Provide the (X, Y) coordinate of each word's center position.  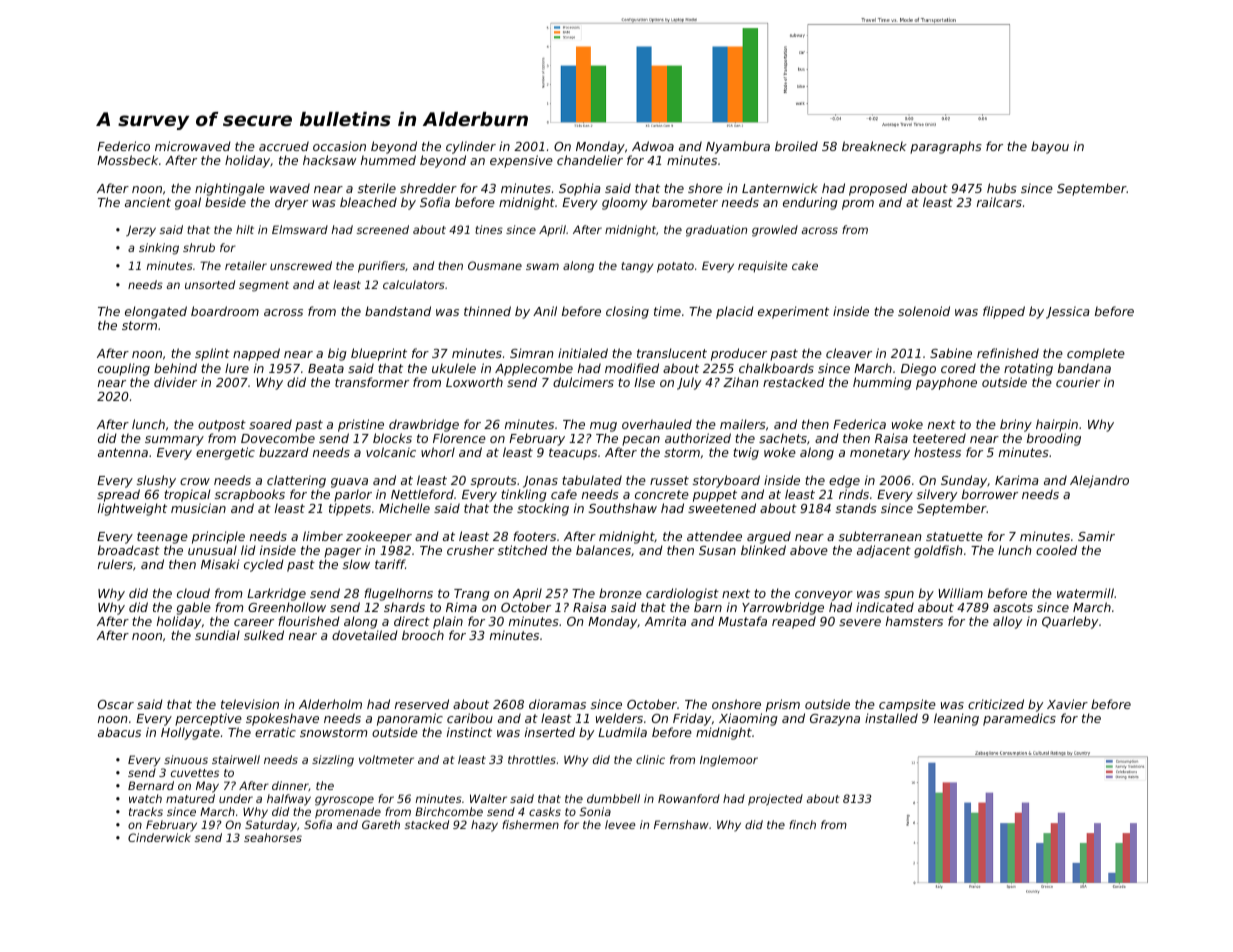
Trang (472, 595)
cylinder (471, 147)
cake (805, 265)
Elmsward (300, 229)
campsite (907, 705)
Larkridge (276, 594)
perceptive (208, 719)
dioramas (557, 704)
